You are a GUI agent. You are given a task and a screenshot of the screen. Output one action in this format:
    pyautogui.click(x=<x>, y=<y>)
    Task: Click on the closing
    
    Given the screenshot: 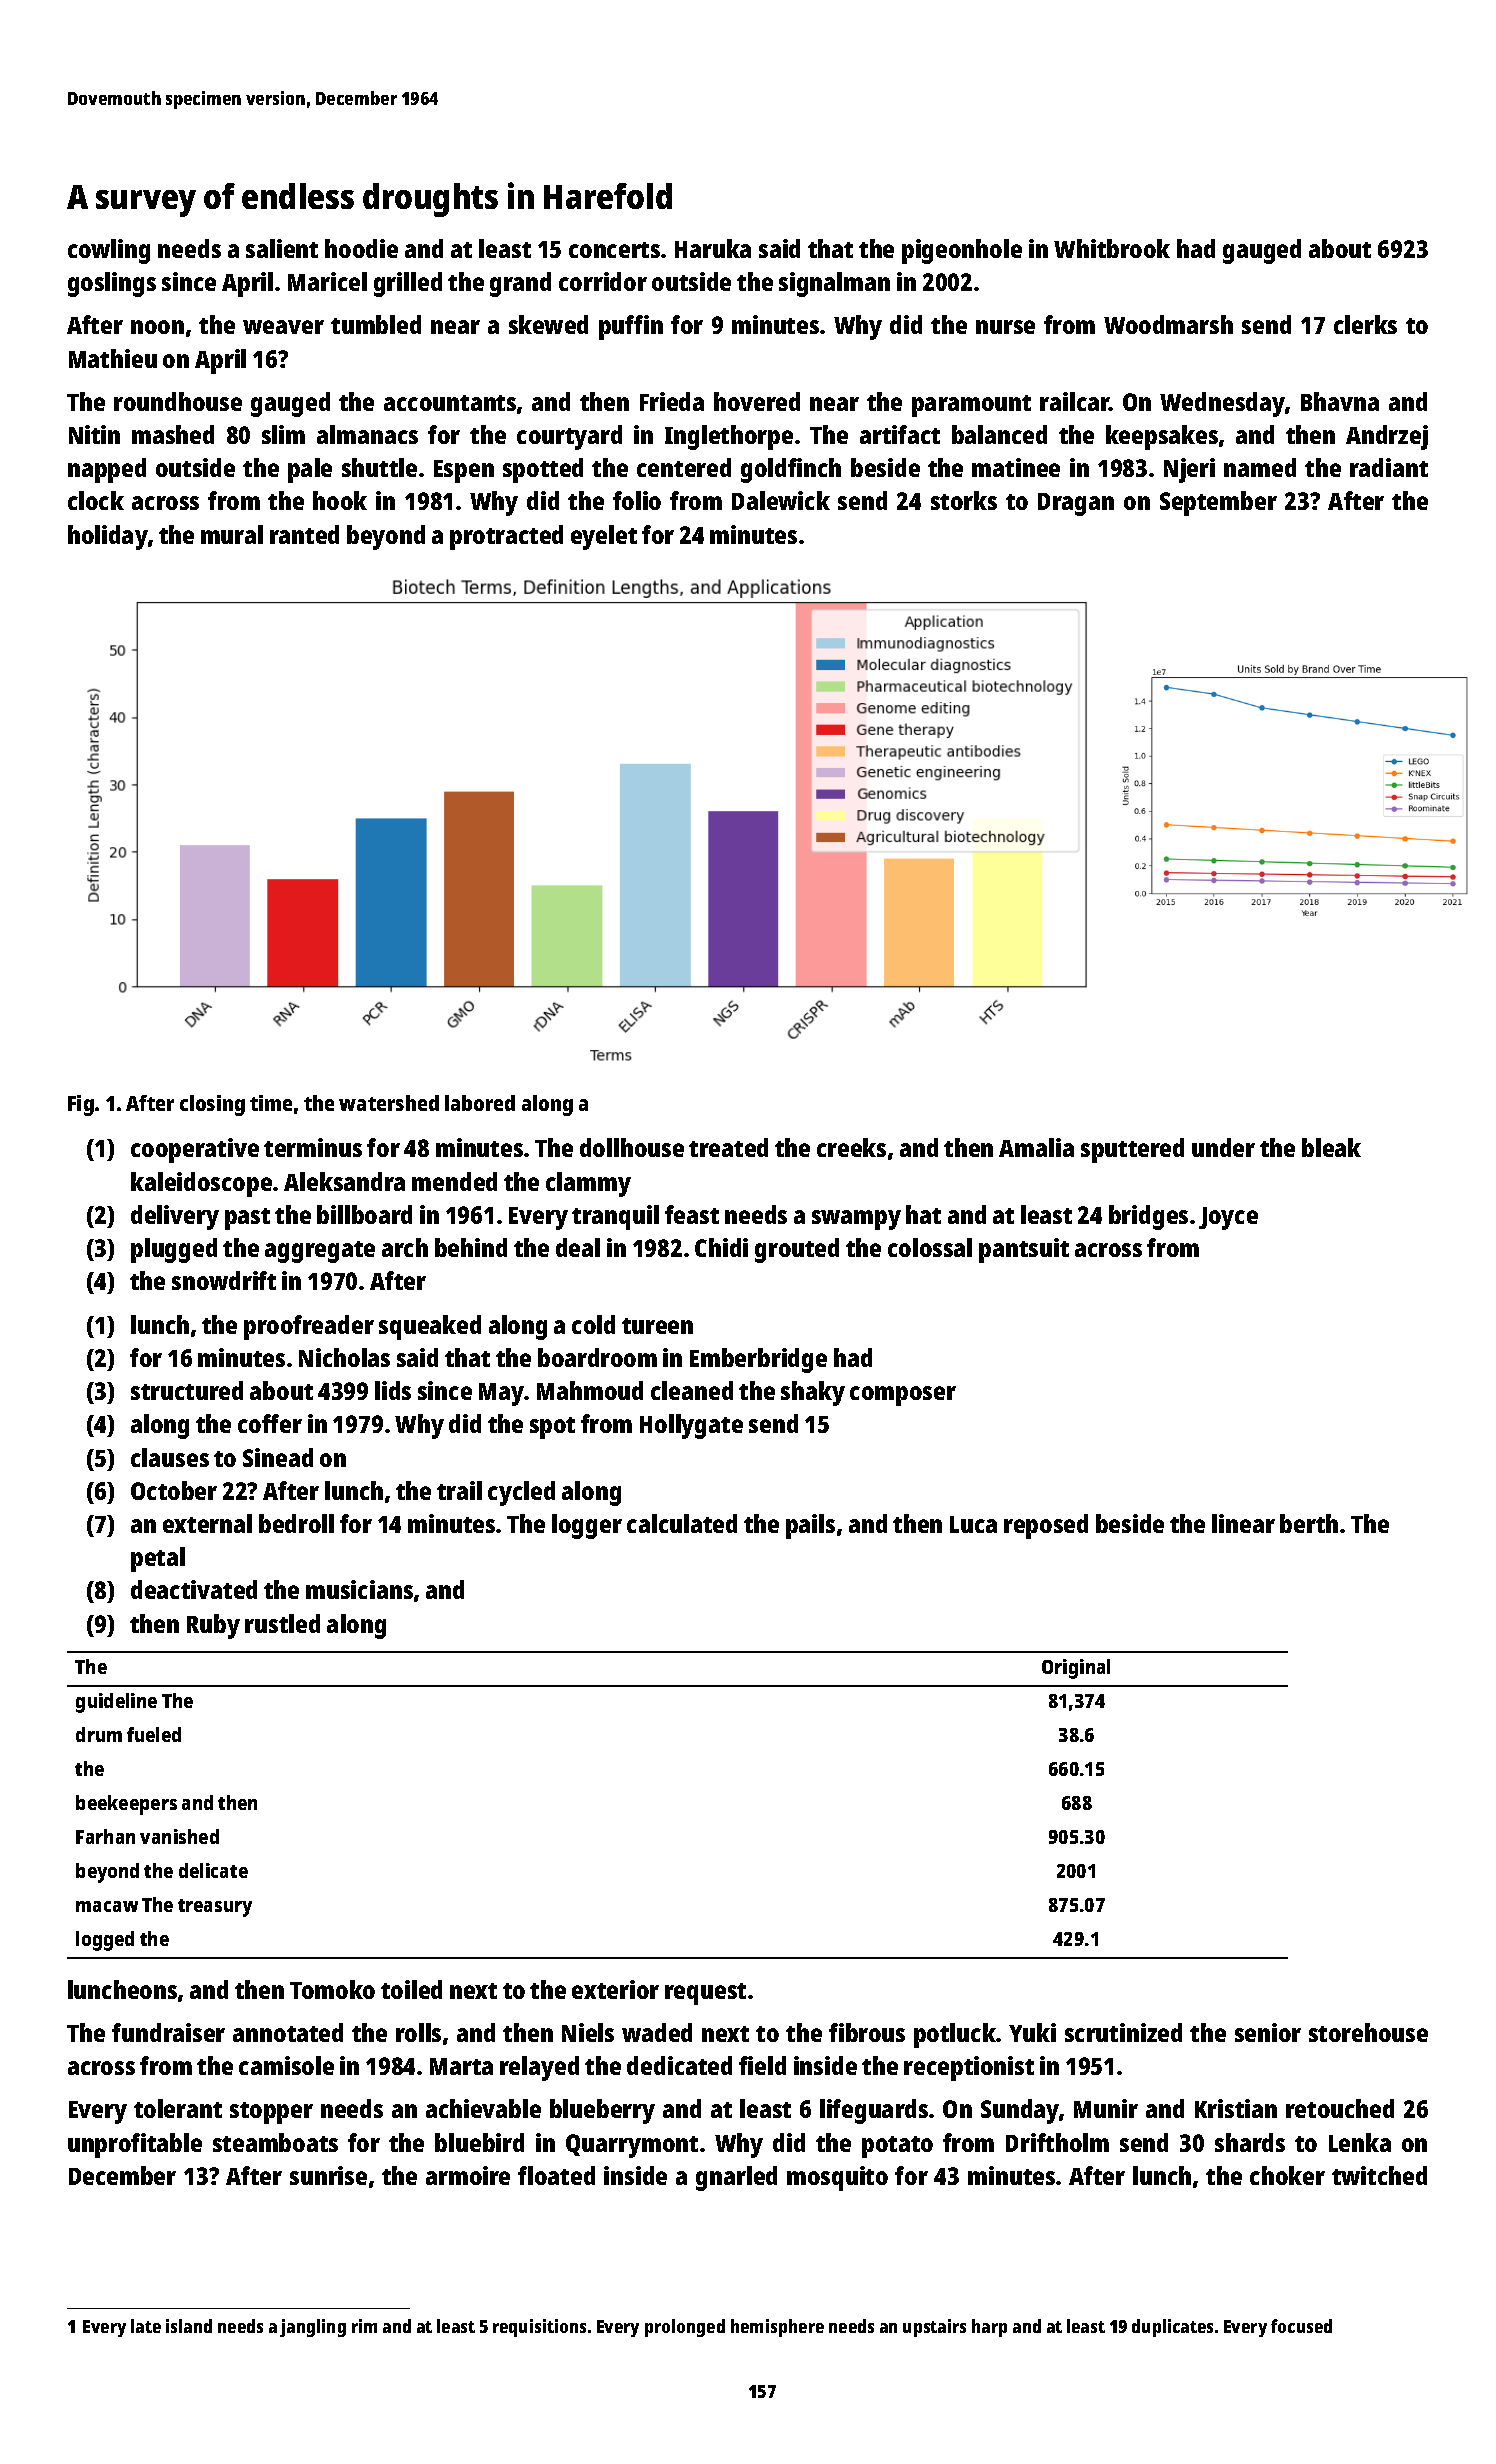 What is the action you would take?
    pyautogui.click(x=212, y=1105)
